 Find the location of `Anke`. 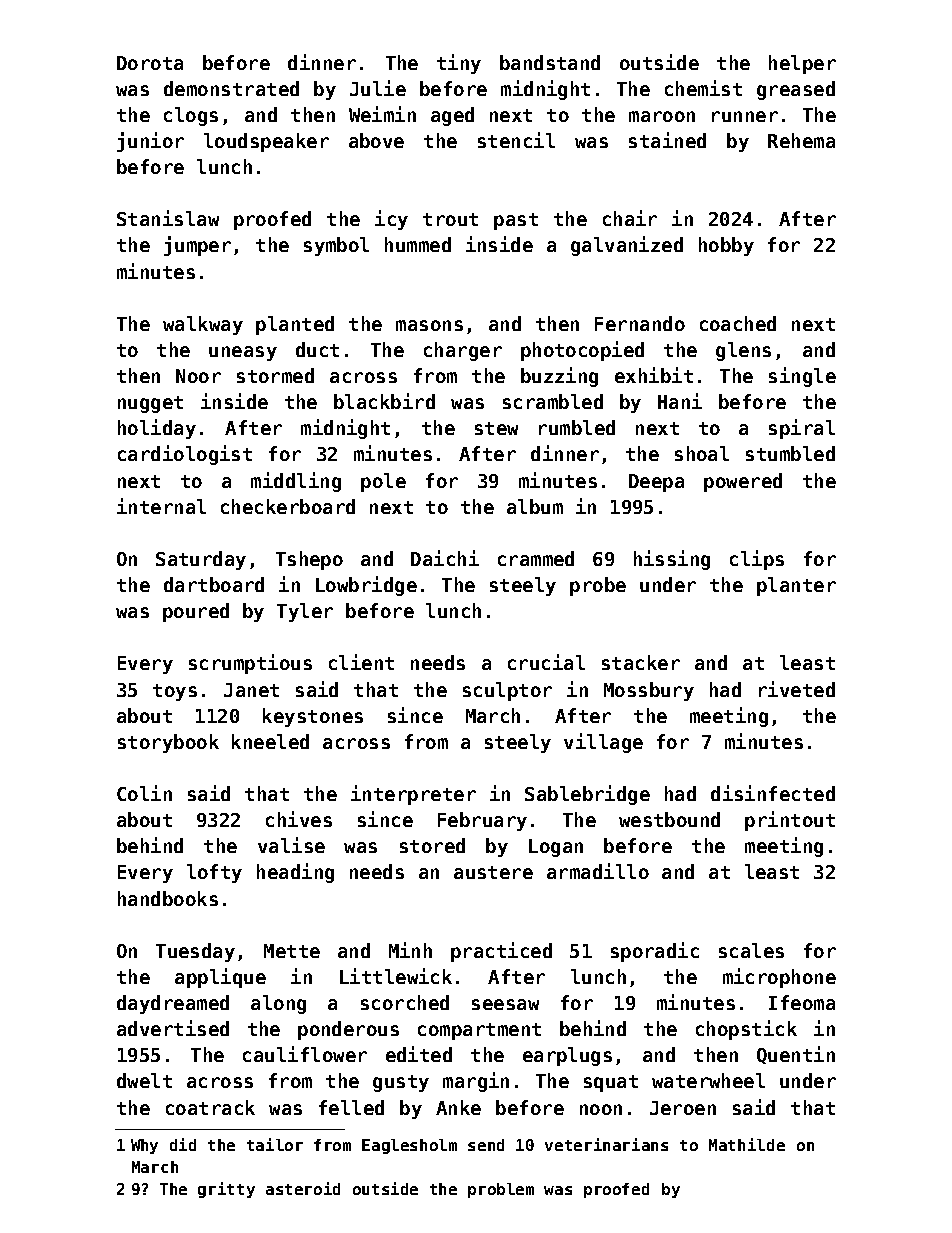

Anke is located at coordinates (458, 1107).
